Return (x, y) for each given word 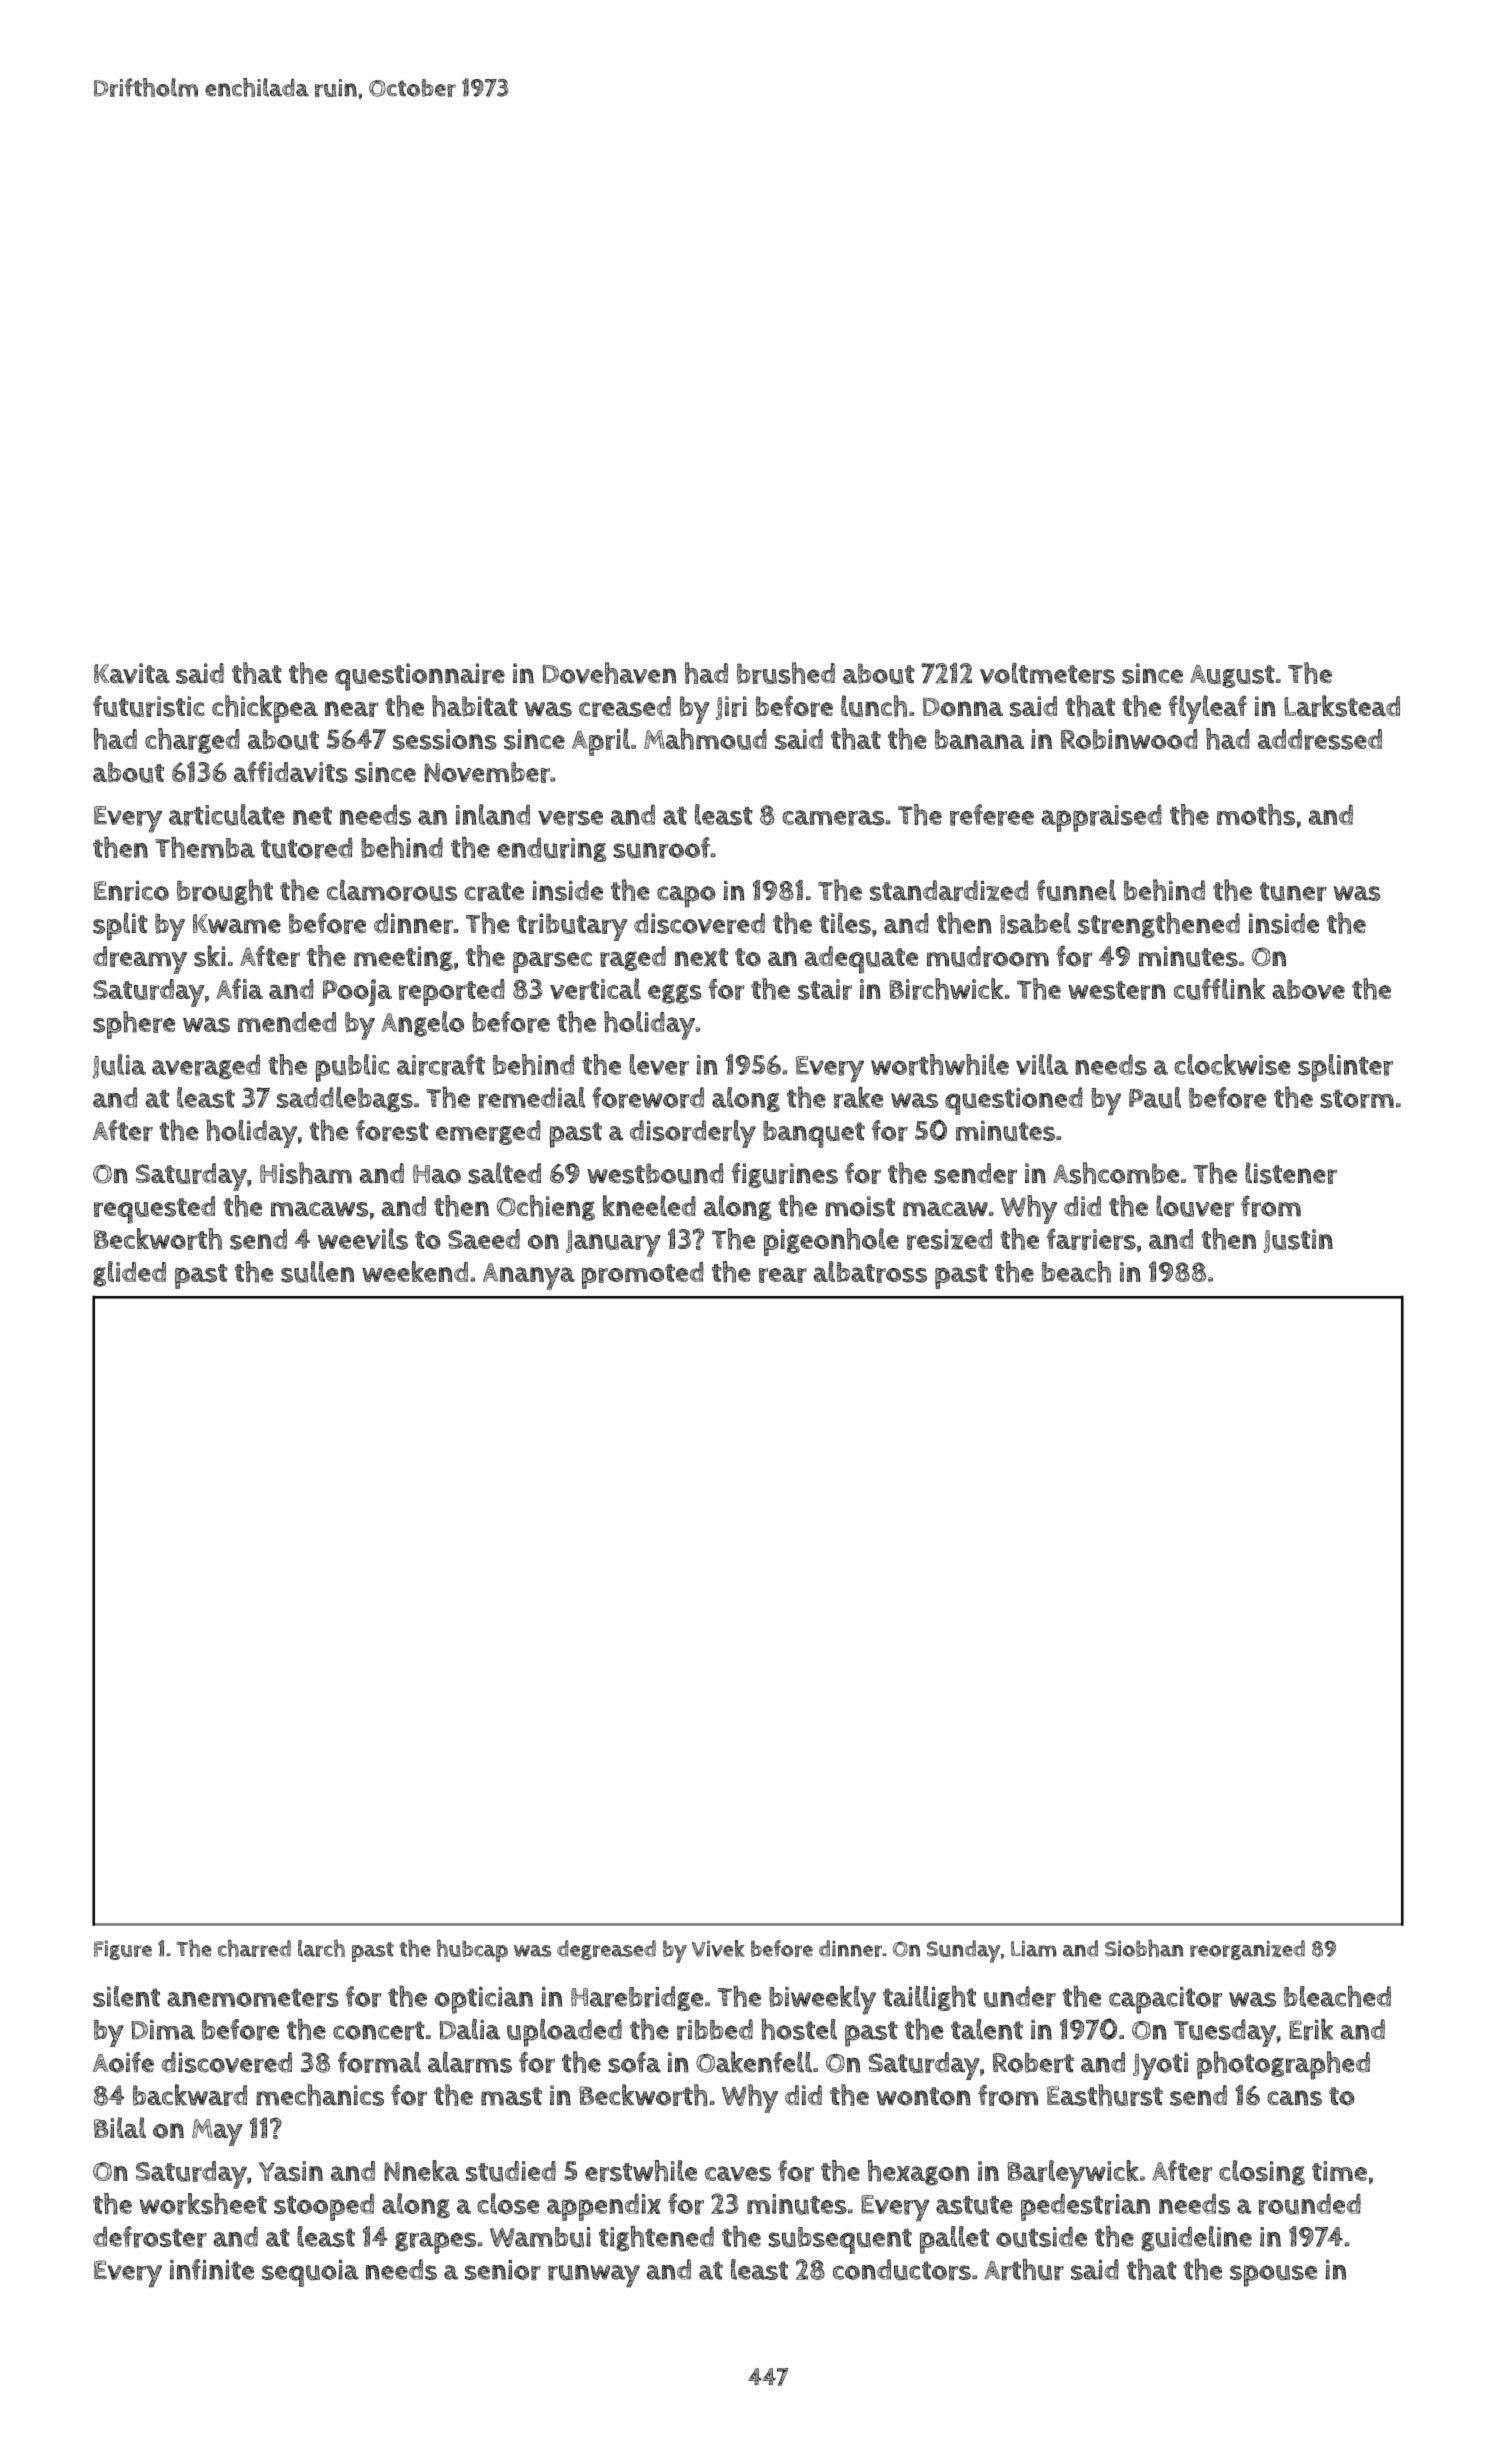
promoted (643, 1275)
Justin (1298, 1241)
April (601, 742)
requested (154, 1210)
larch (321, 1948)
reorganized (1247, 1950)
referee (992, 815)
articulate (227, 815)
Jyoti (1160, 2066)
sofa (634, 2062)
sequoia (310, 2273)
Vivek (718, 1948)
